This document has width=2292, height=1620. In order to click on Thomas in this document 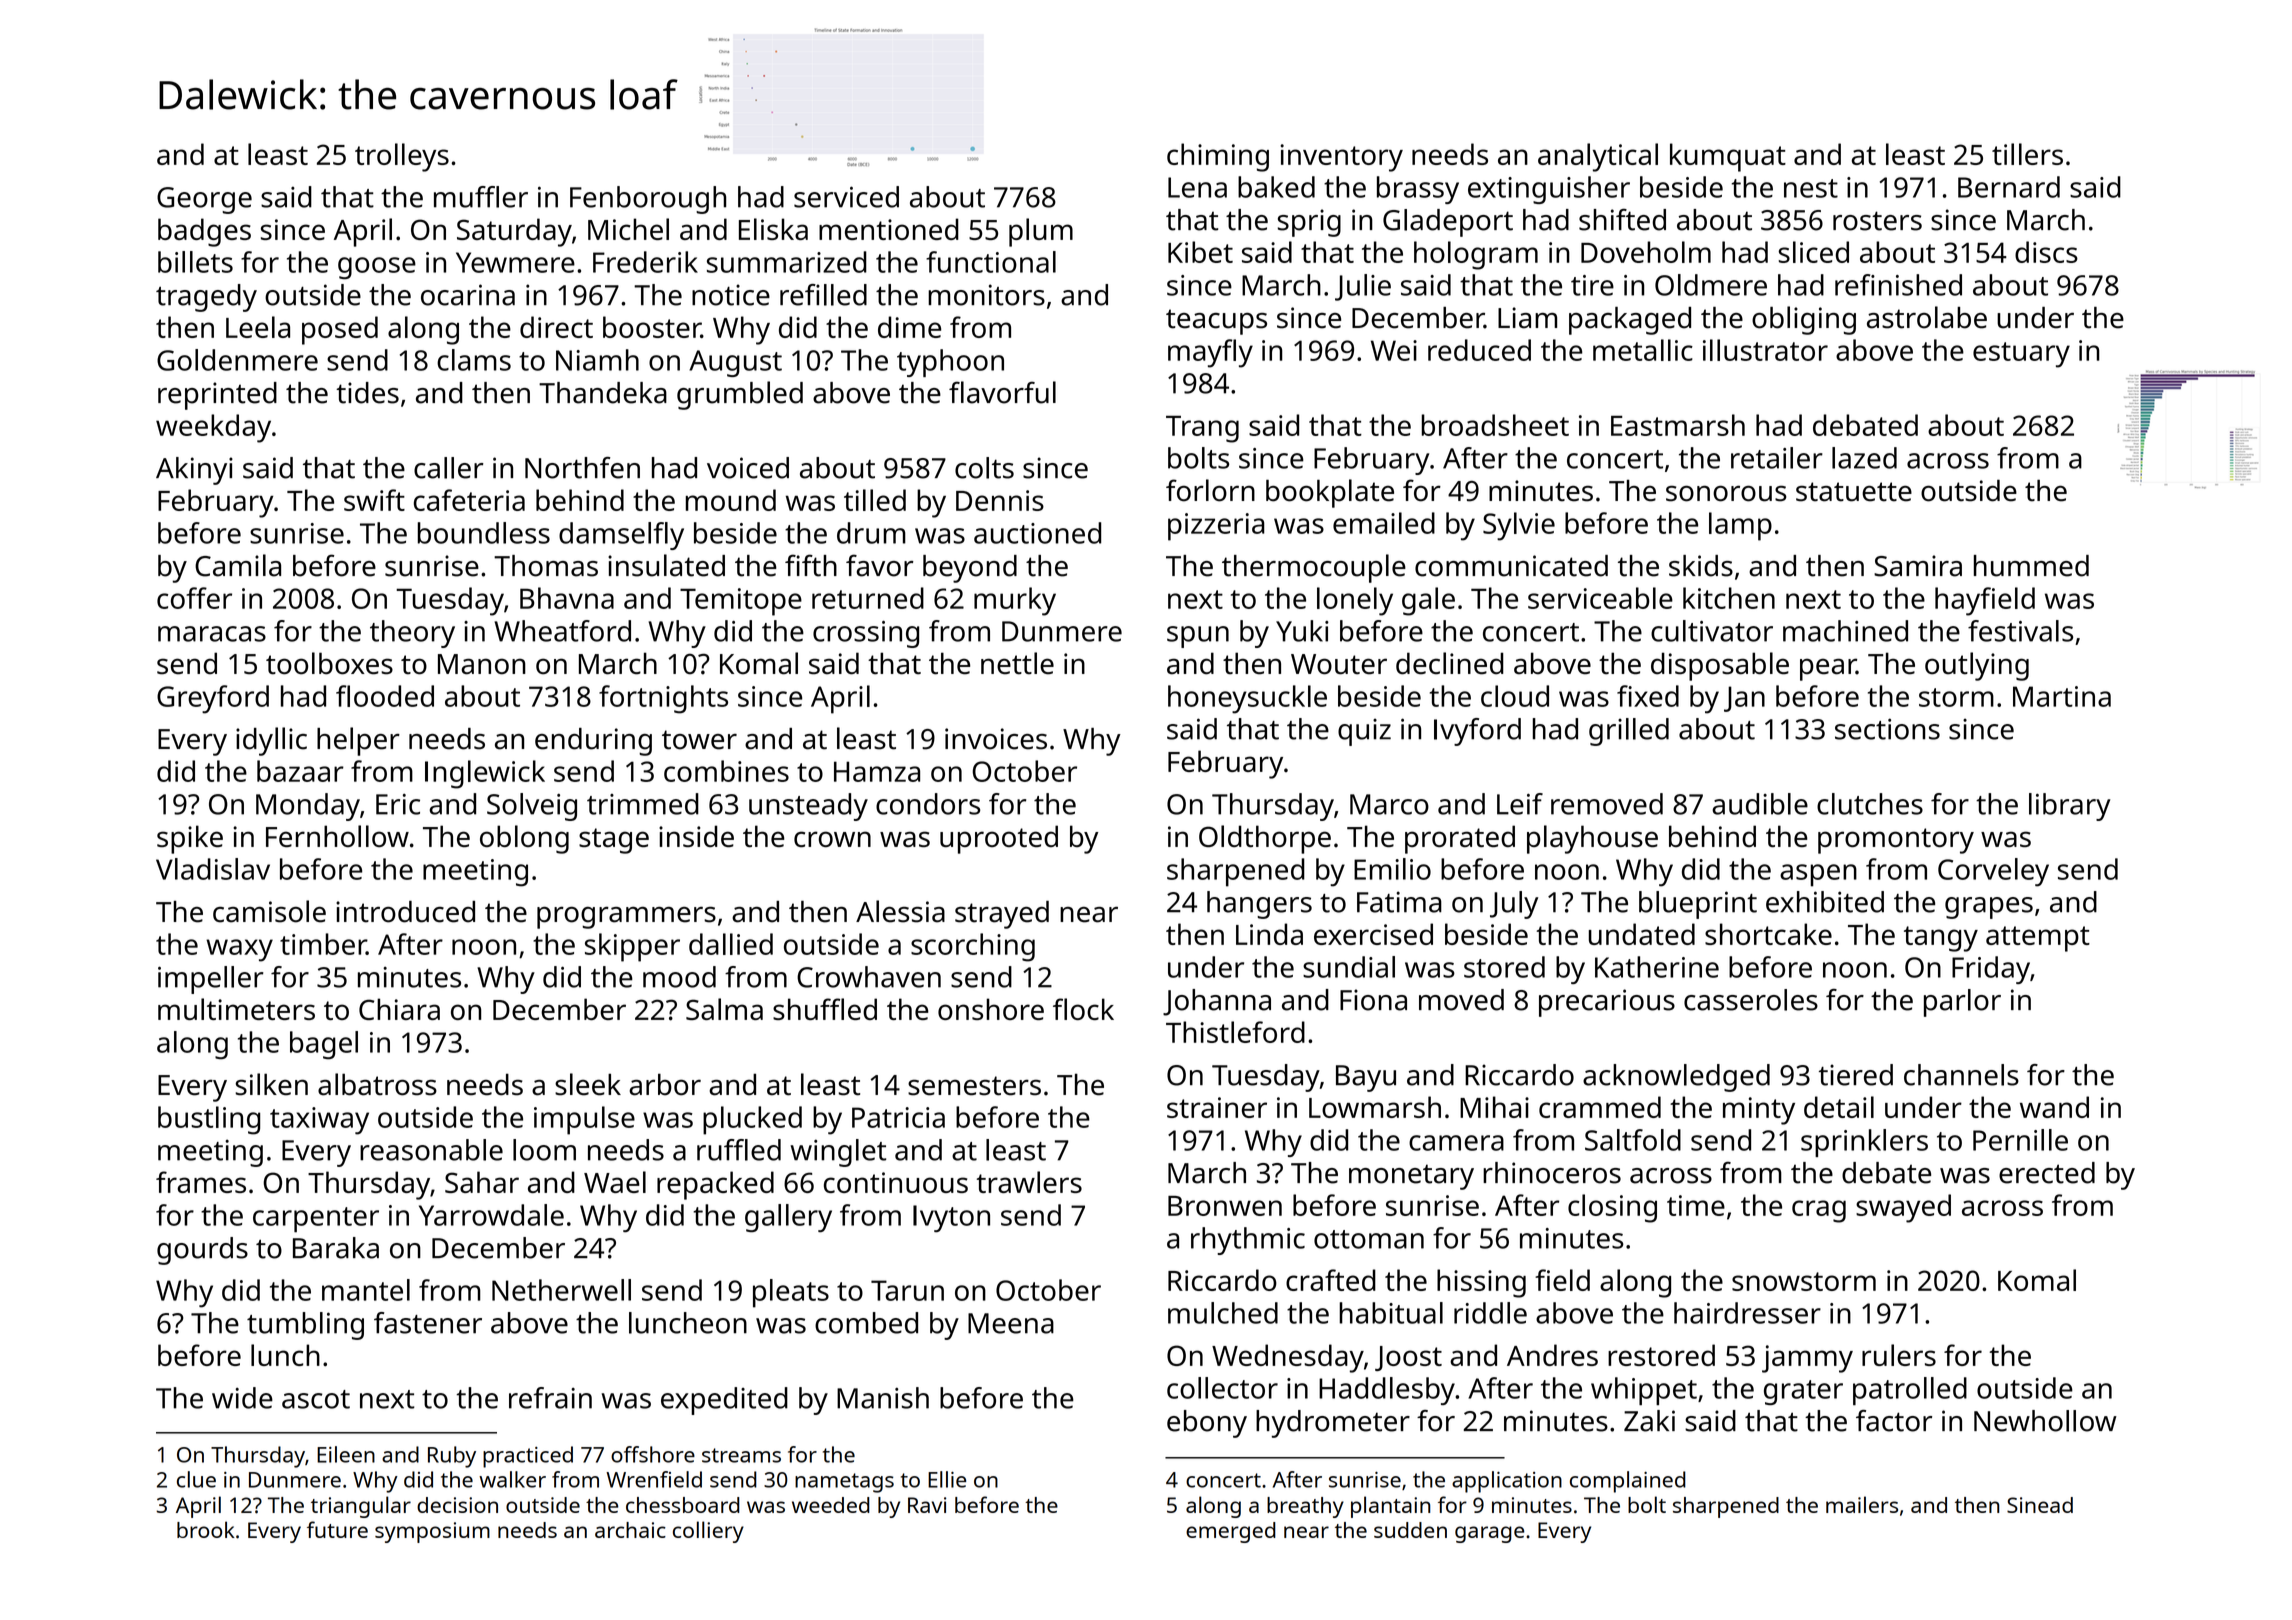, I will do `click(546, 566)`.
